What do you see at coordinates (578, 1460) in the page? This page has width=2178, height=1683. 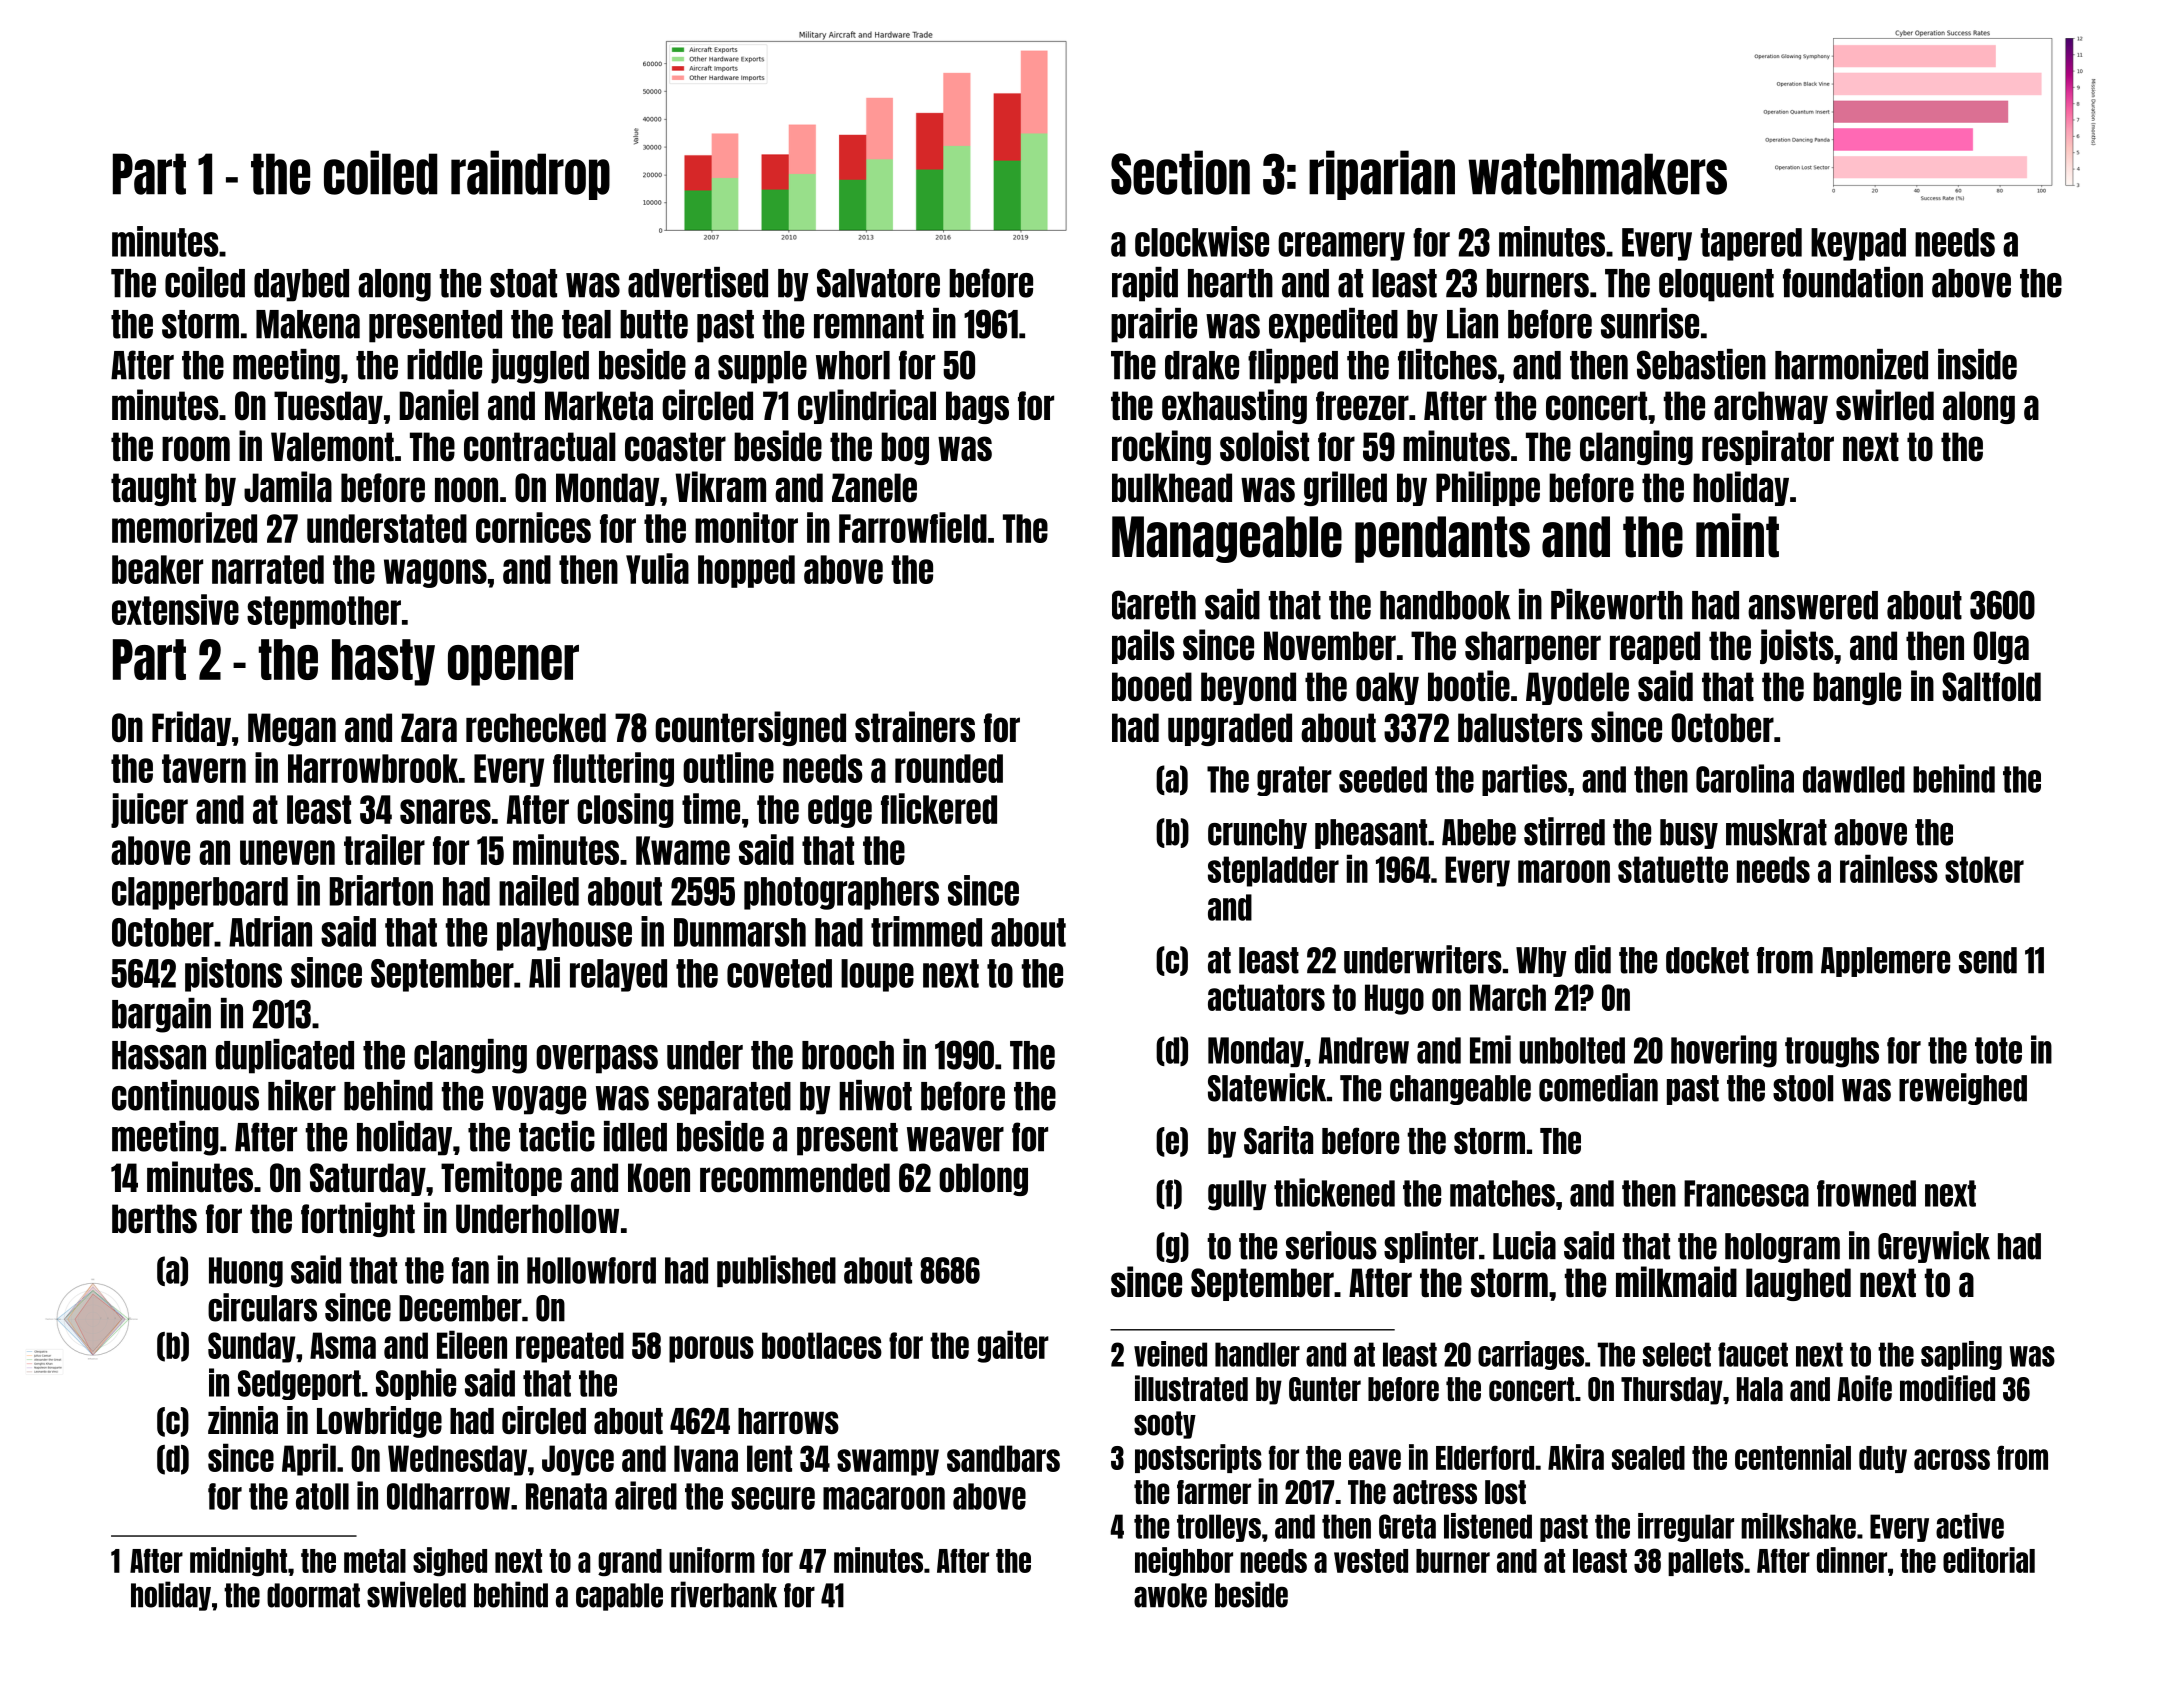 I see `Joyce` at bounding box center [578, 1460].
